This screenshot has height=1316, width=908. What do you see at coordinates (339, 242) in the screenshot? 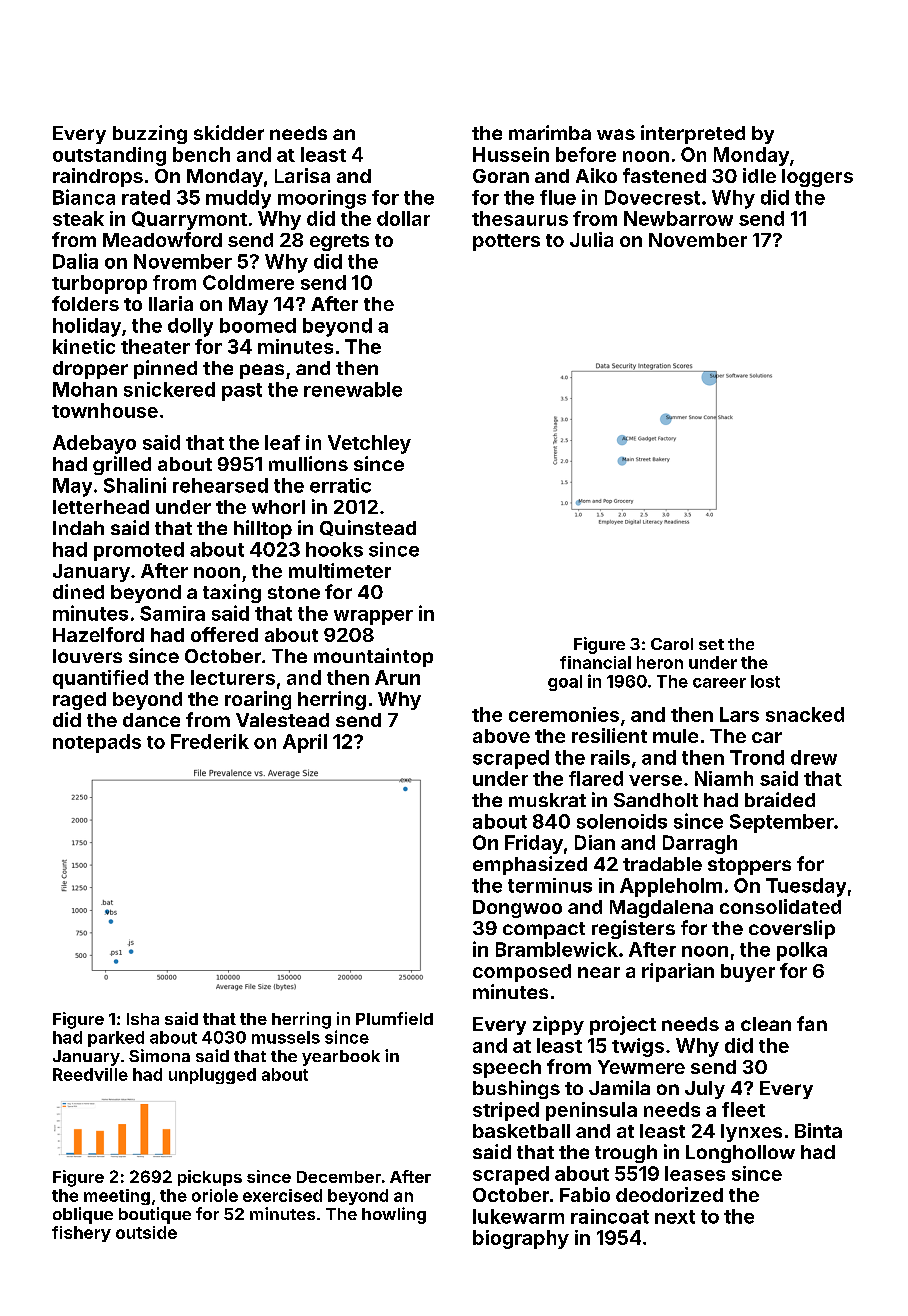
I see `egrets` at bounding box center [339, 242].
